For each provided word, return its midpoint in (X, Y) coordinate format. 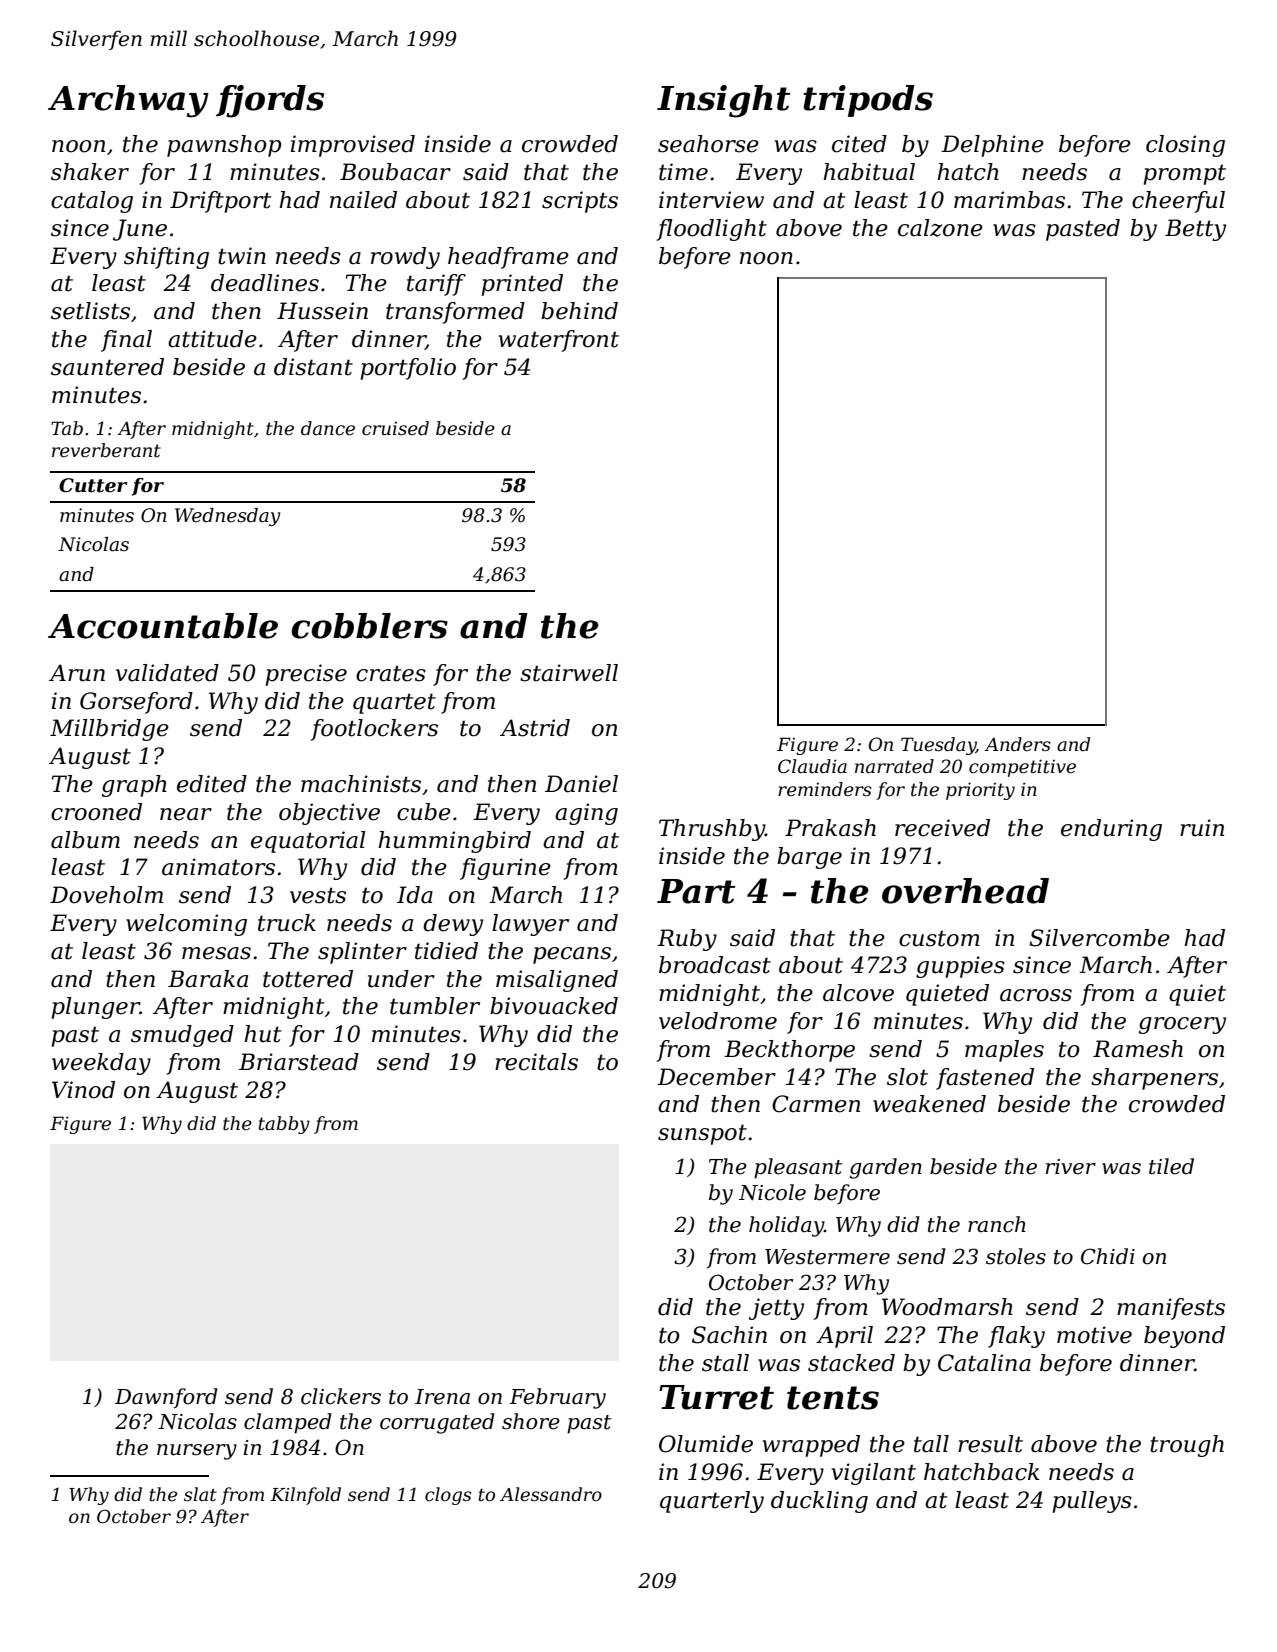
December (716, 1077)
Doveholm (106, 895)
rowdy (405, 258)
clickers (341, 1396)
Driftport (220, 202)
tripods (868, 101)
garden (885, 1168)
